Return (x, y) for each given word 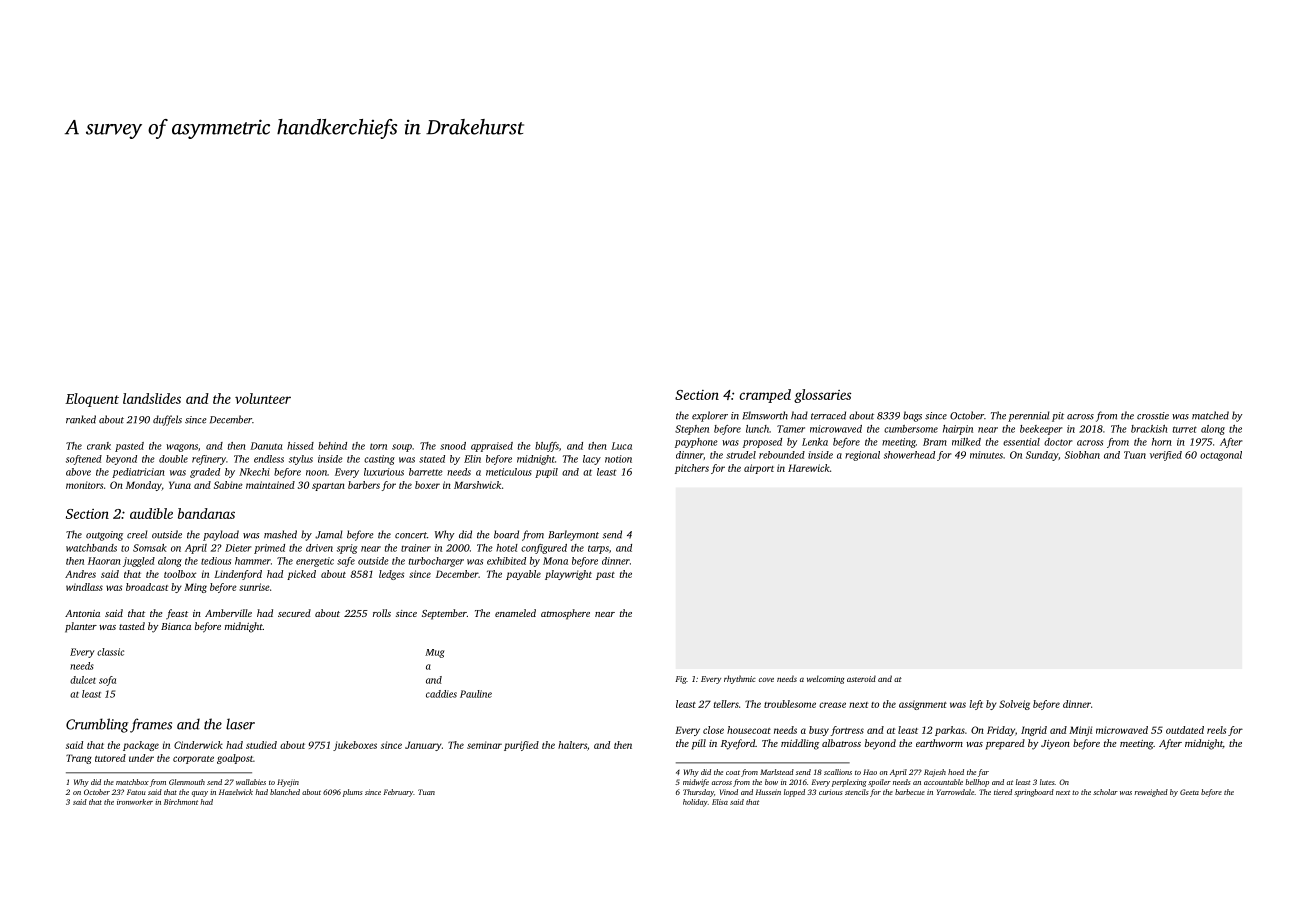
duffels (167, 420)
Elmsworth (765, 415)
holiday (695, 803)
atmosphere (565, 614)
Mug (434, 653)
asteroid (861, 678)
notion (618, 459)
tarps (598, 549)
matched (1210, 415)
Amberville (228, 613)
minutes (986, 455)
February (398, 793)
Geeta (1189, 792)
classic (110, 652)
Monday (144, 486)
